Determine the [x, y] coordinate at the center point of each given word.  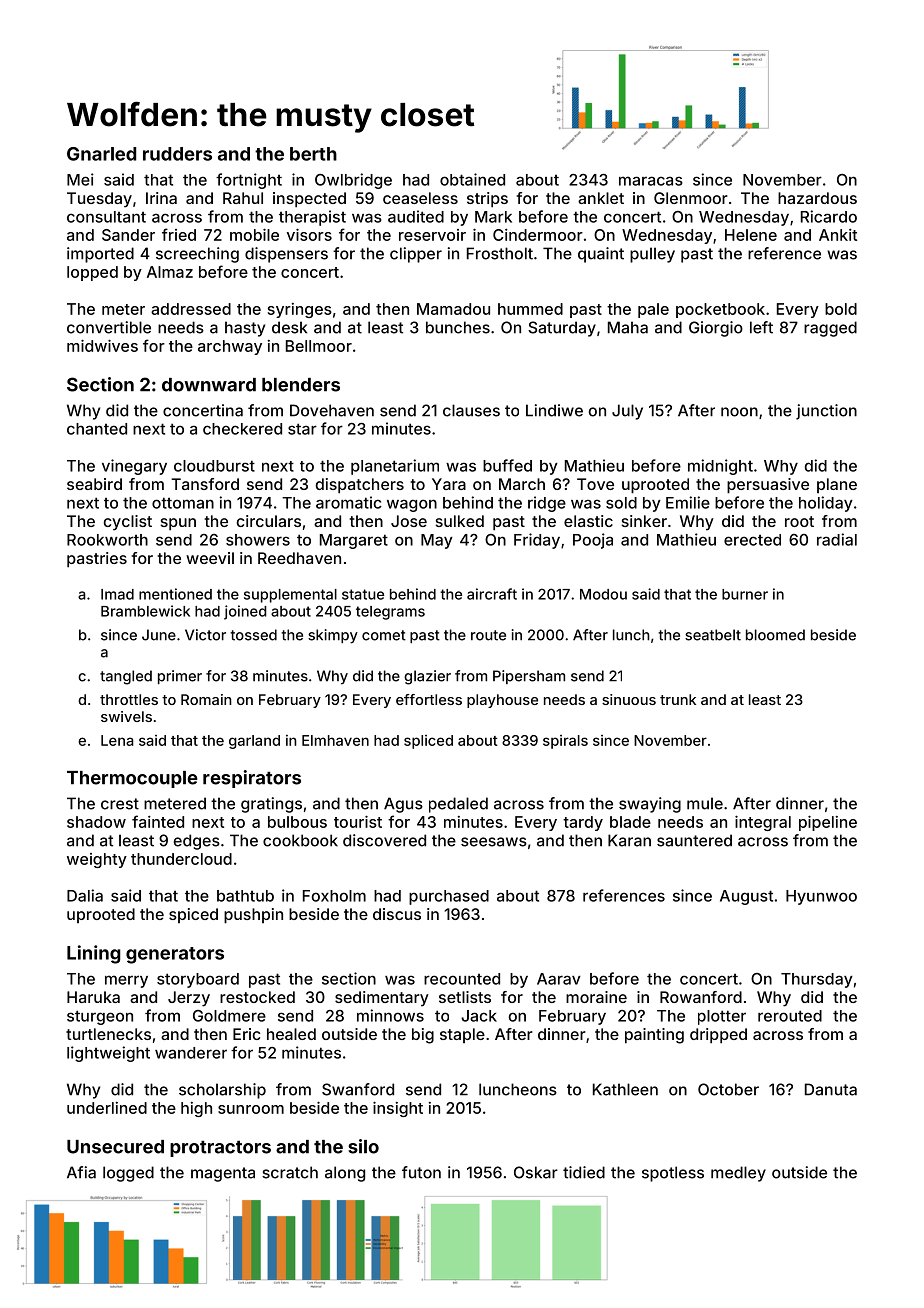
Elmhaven [335, 740]
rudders [177, 154]
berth [313, 154]
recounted [462, 979]
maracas [651, 181]
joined [245, 612]
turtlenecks [108, 1034]
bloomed [775, 635]
